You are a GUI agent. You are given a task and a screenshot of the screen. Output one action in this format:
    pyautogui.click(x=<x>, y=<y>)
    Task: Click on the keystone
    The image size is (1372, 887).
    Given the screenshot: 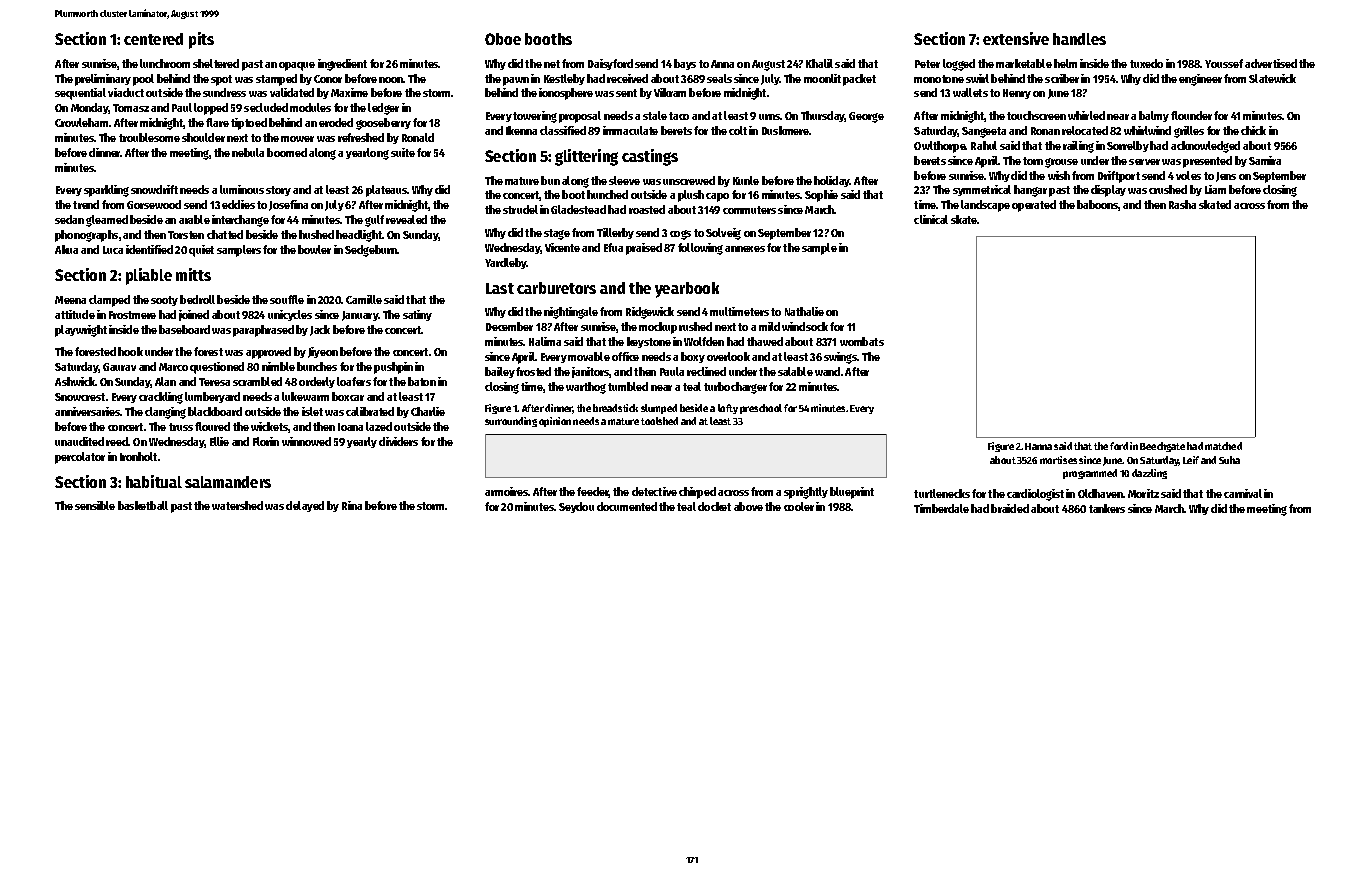 What is the action you would take?
    pyautogui.click(x=649, y=342)
